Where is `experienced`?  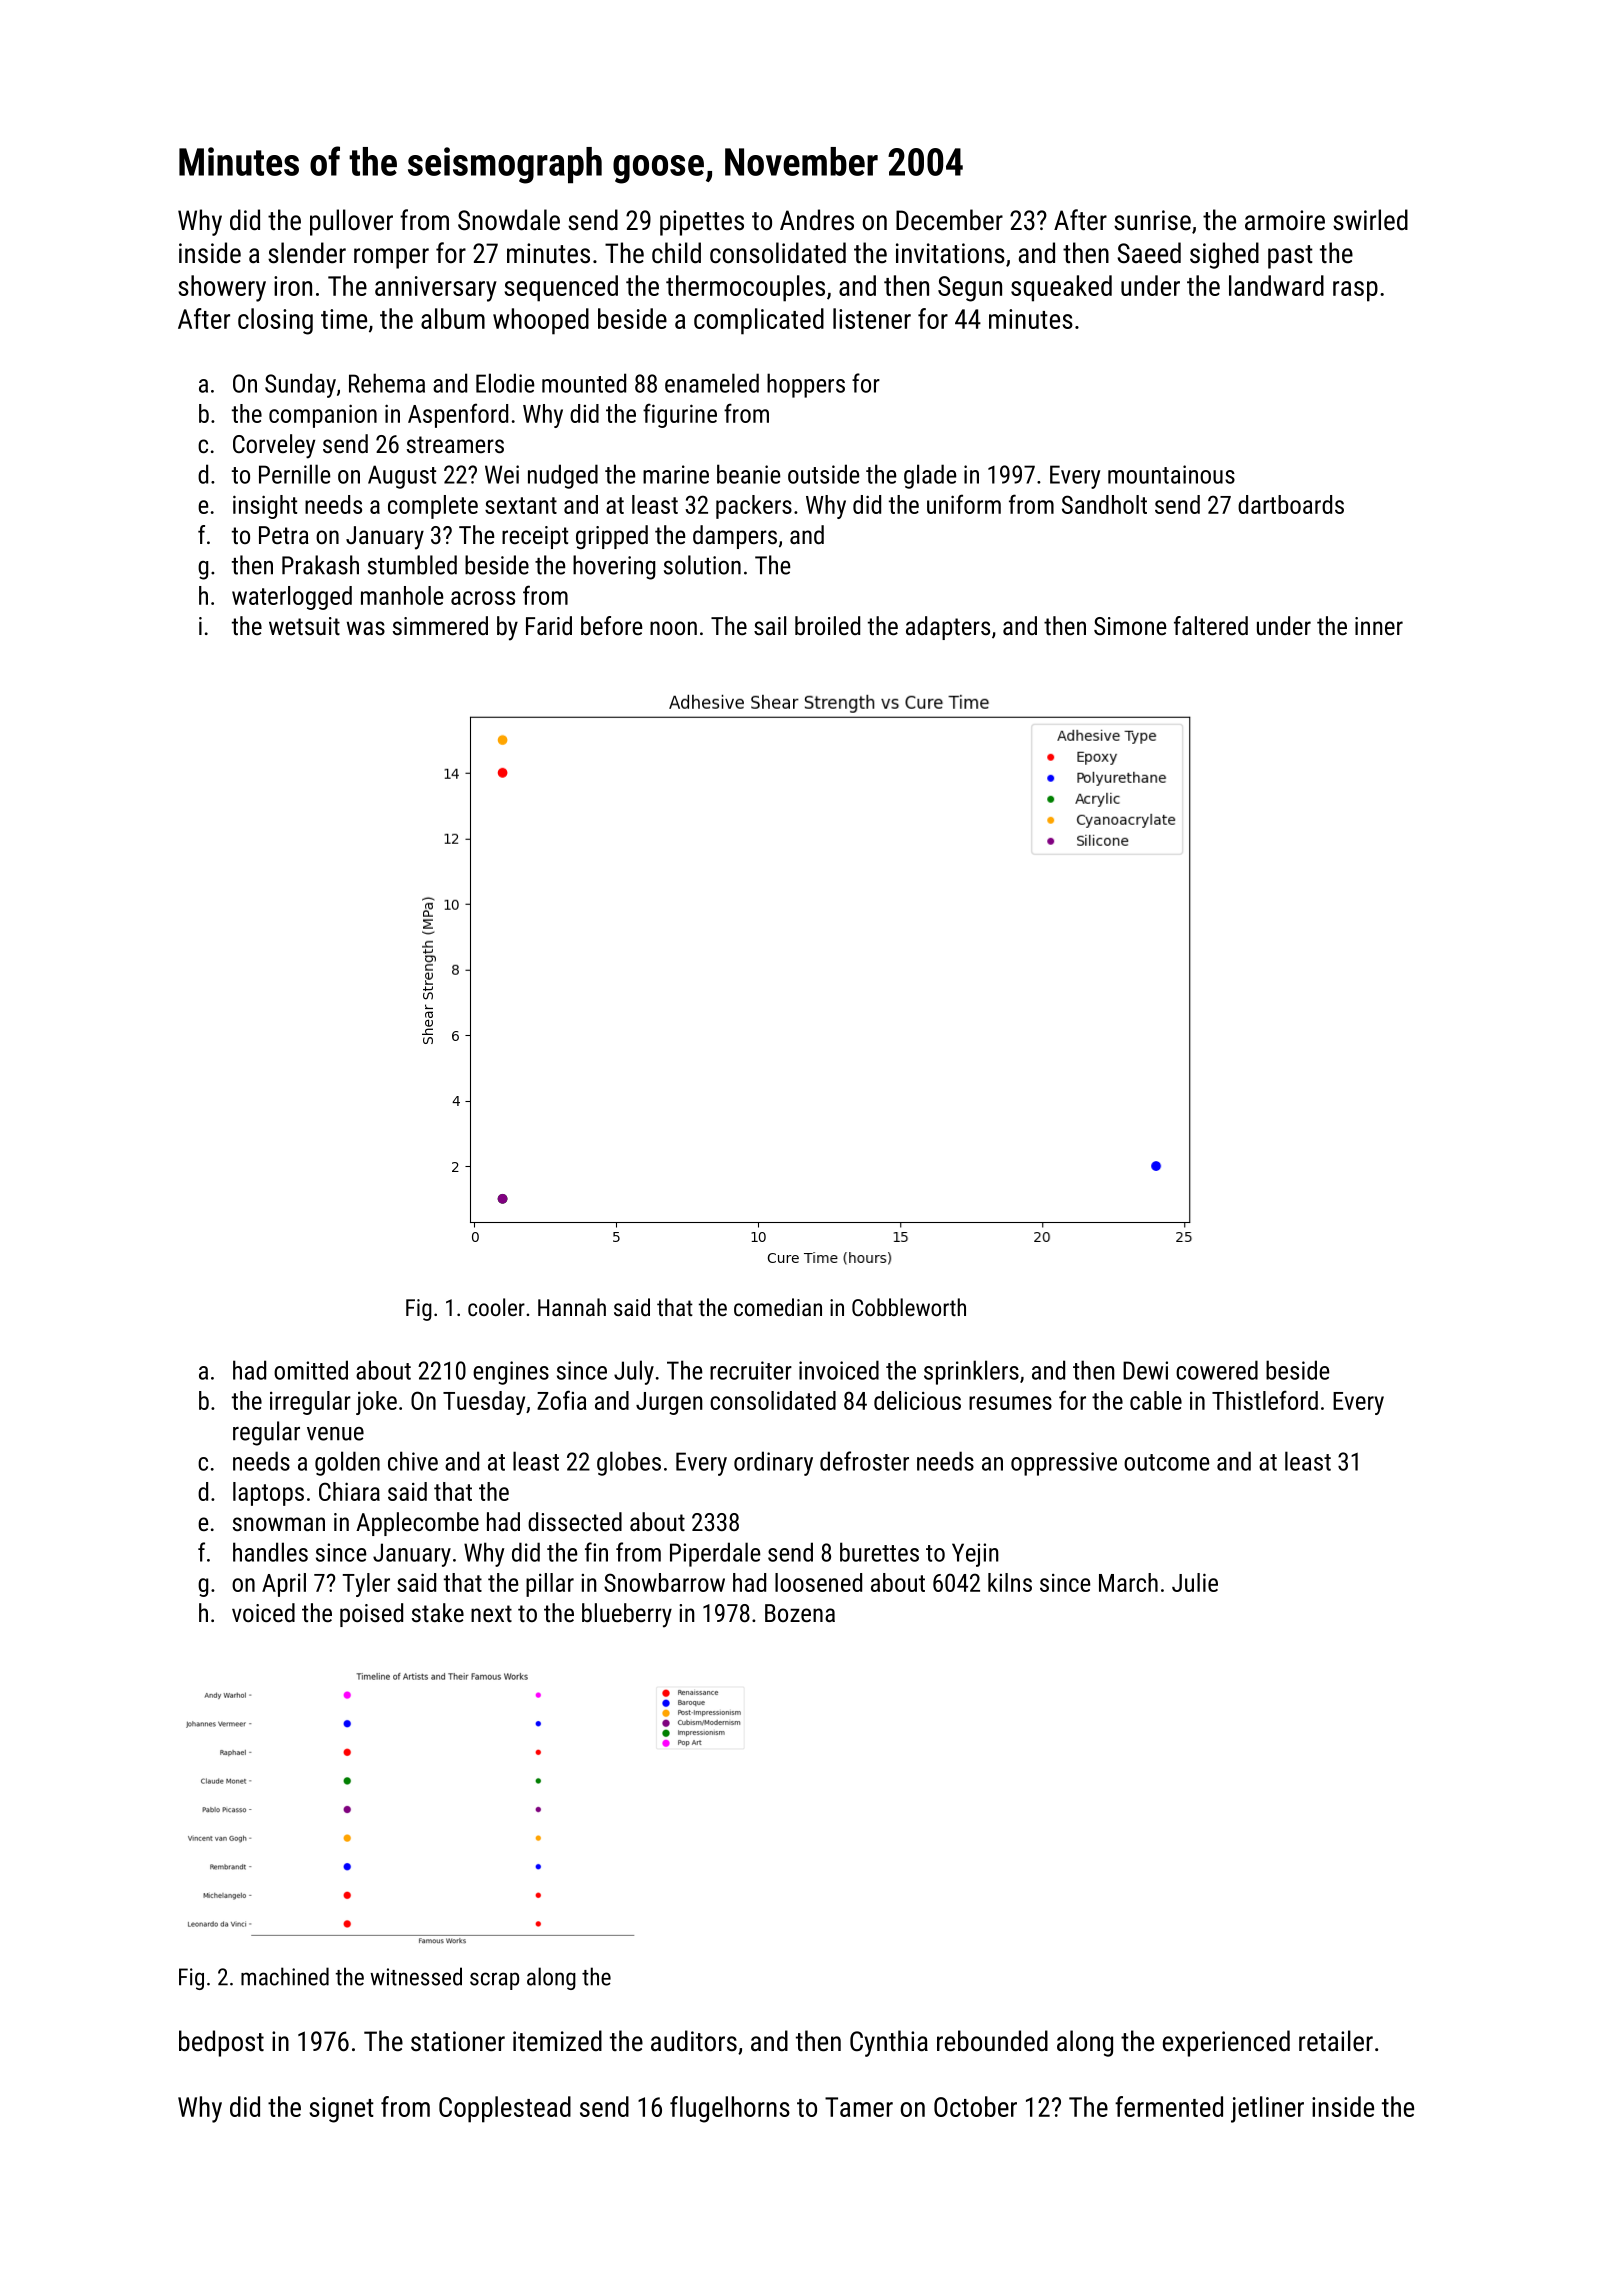
experienced is located at coordinates (1226, 2043).
